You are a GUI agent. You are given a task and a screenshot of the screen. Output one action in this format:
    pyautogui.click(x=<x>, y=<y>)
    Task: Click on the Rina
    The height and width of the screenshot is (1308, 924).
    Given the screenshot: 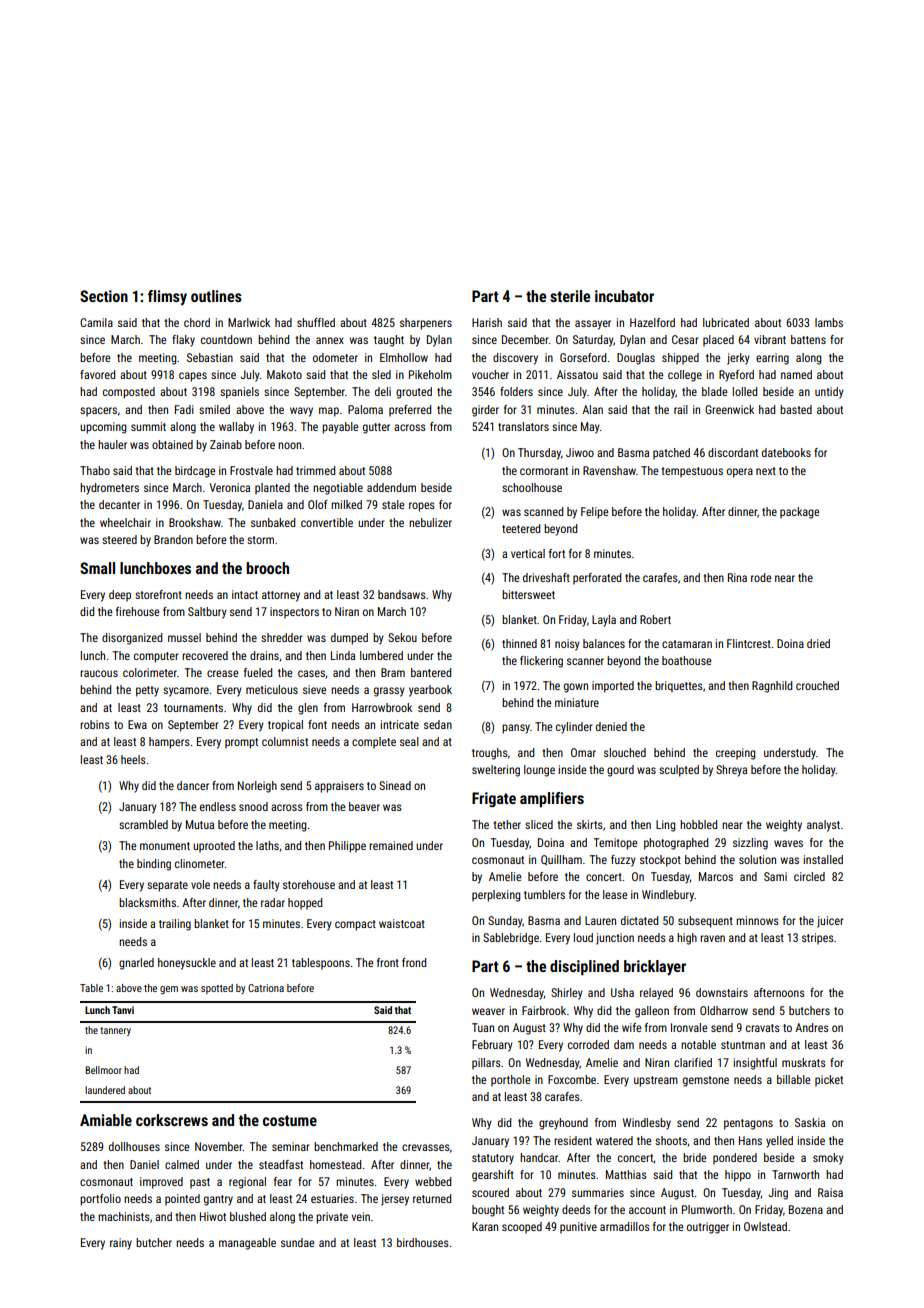 What is the action you would take?
    pyautogui.click(x=737, y=577)
